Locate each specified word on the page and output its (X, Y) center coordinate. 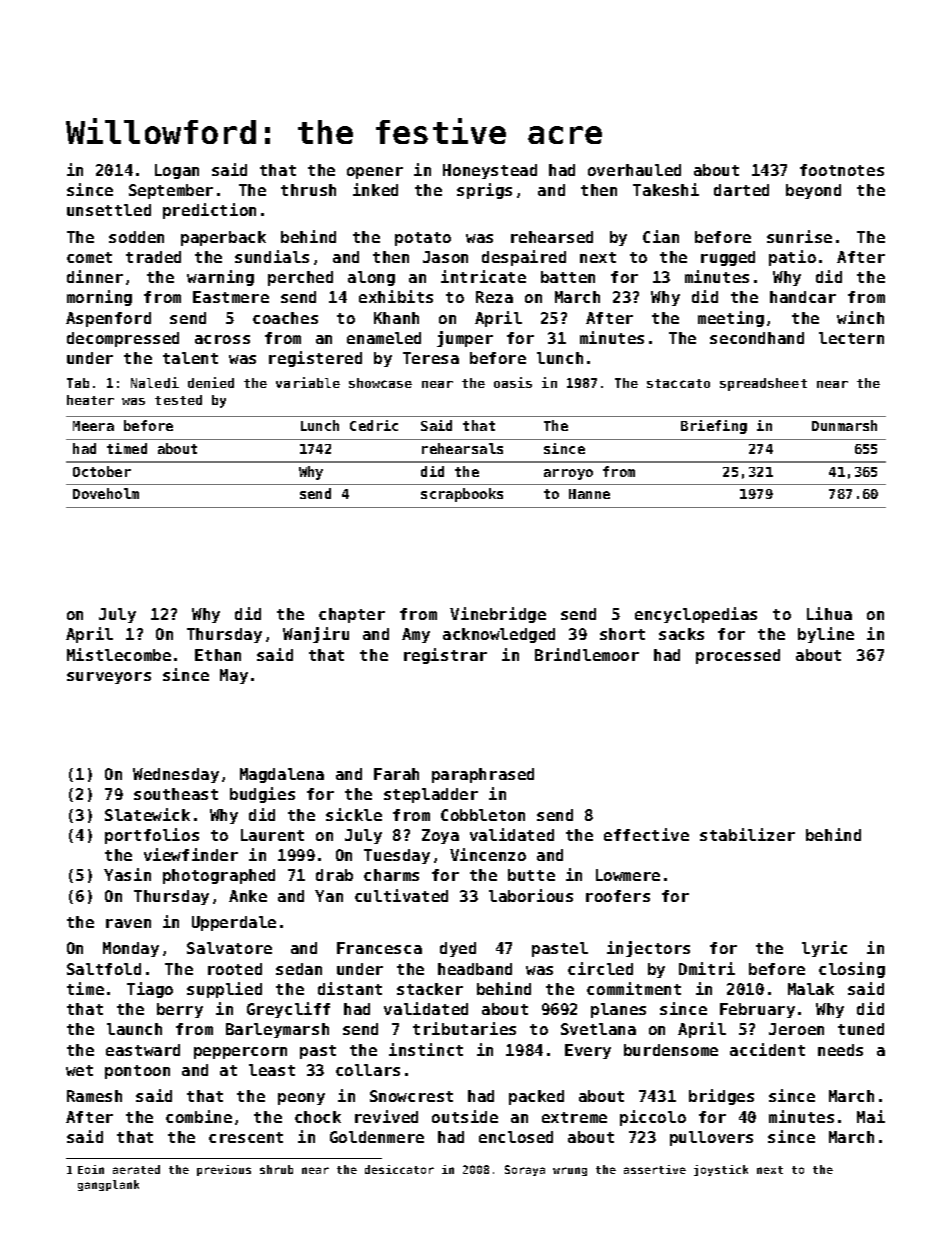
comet (89, 257)
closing (852, 970)
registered (315, 359)
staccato (678, 383)
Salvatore (229, 948)
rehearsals (462, 448)
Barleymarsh (277, 1030)
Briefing (714, 427)
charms (391, 875)
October (102, 471)
